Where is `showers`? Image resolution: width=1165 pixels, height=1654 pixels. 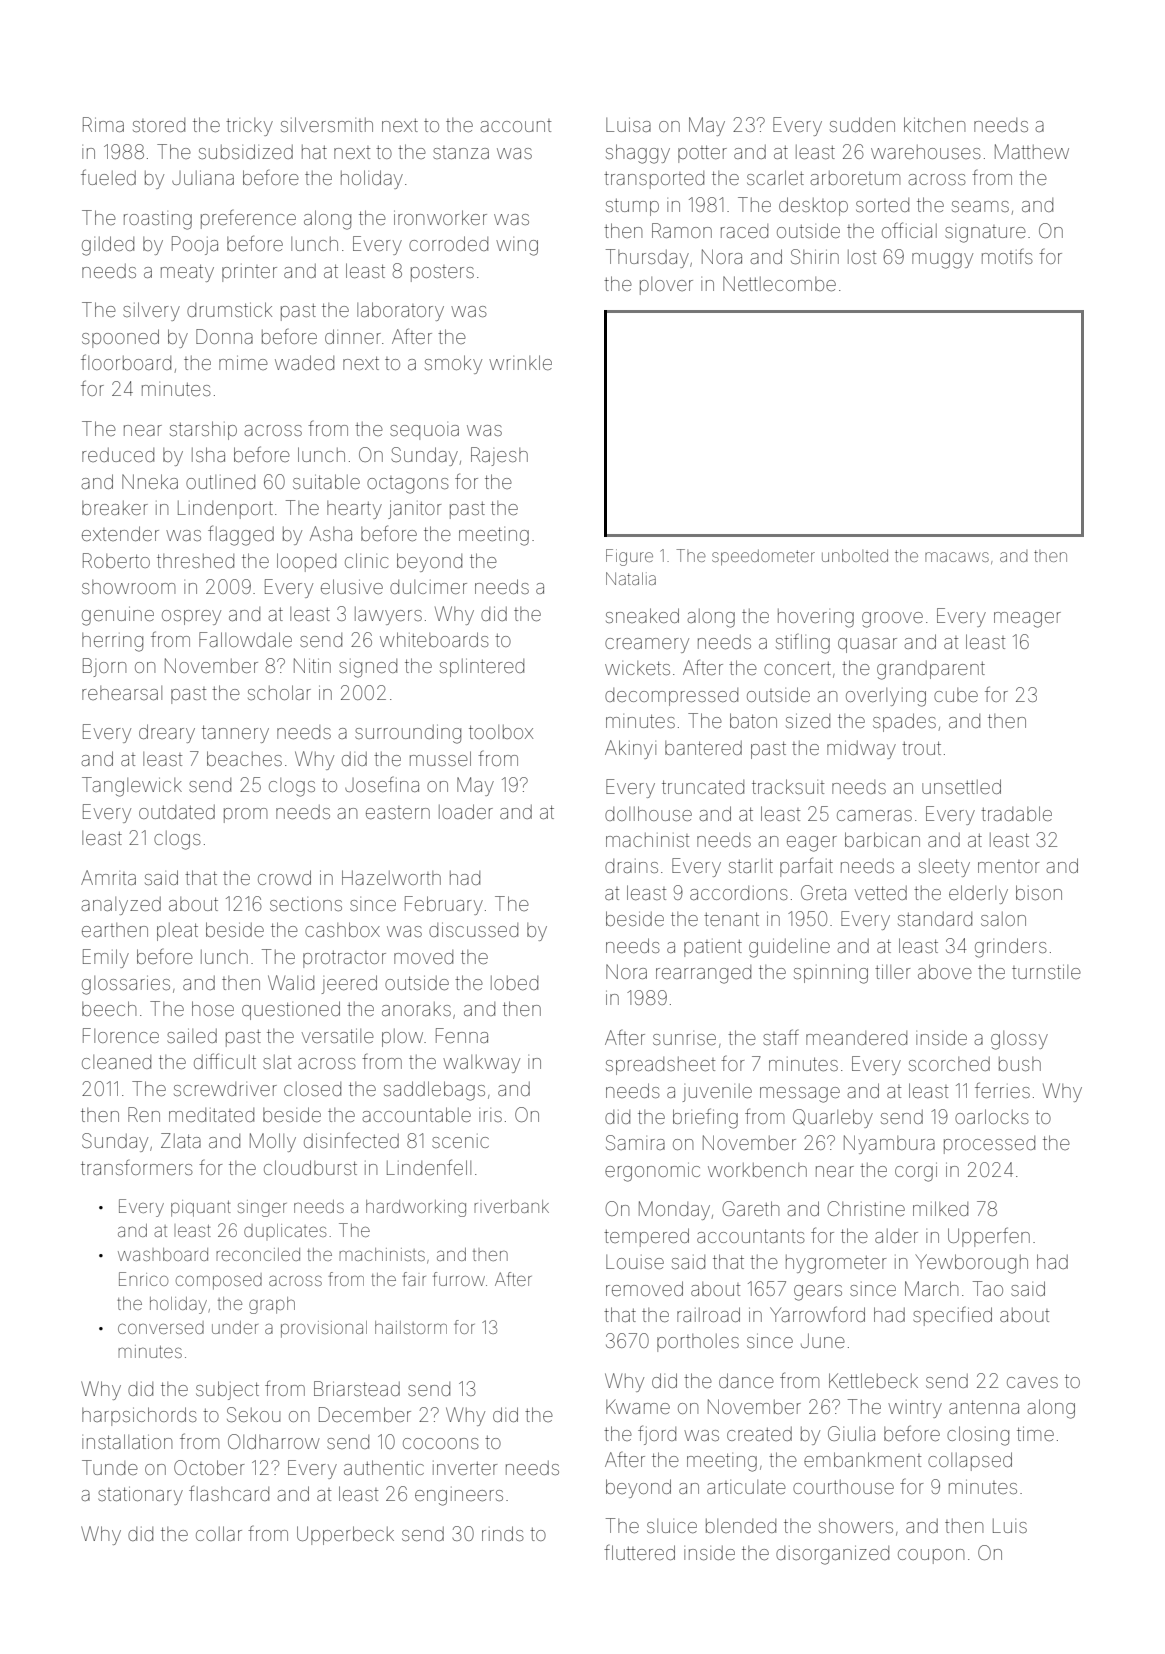 showers is located at coordinates (856, 1525).
